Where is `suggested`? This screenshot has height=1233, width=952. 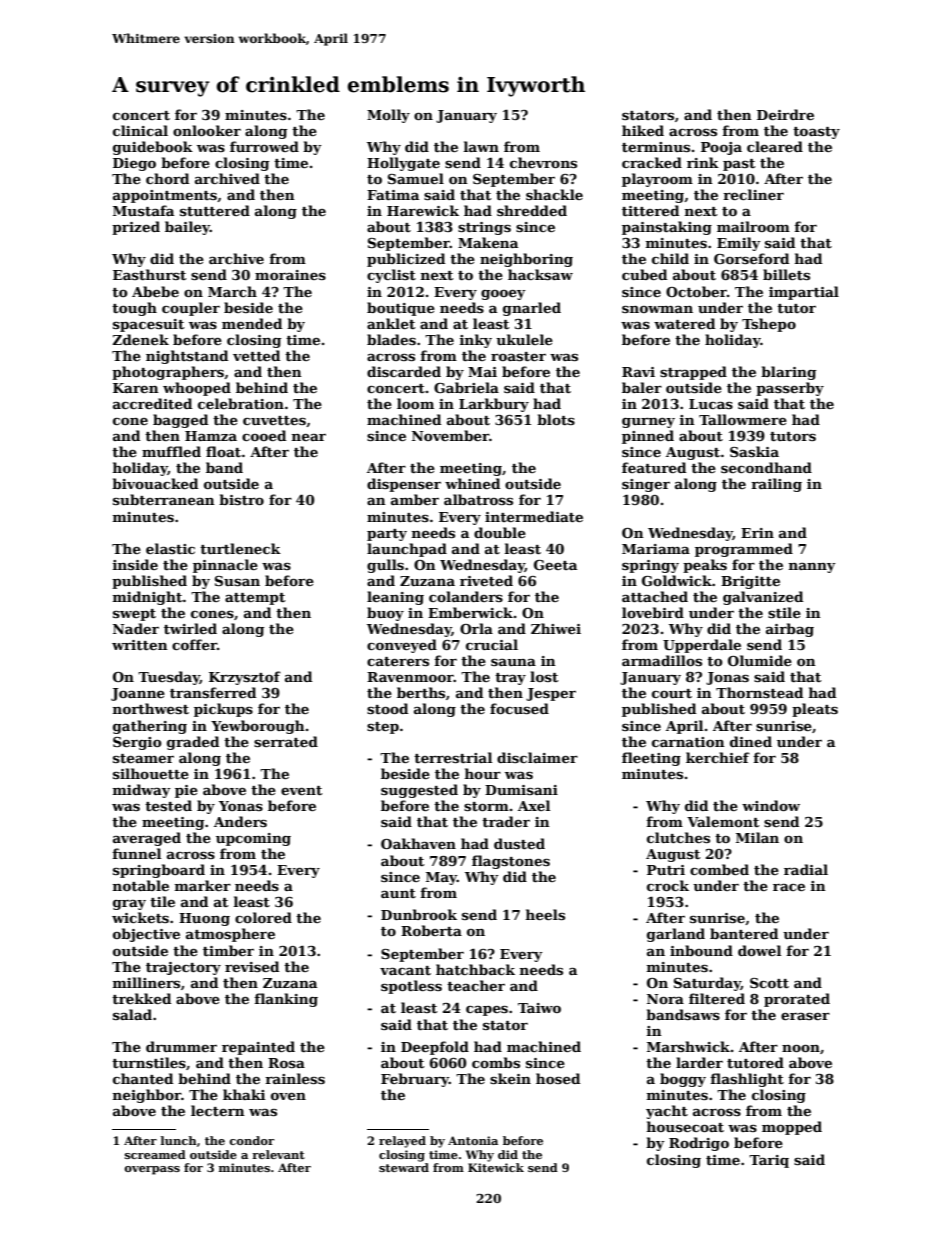
suggested is located at coordinates (419, 791).
